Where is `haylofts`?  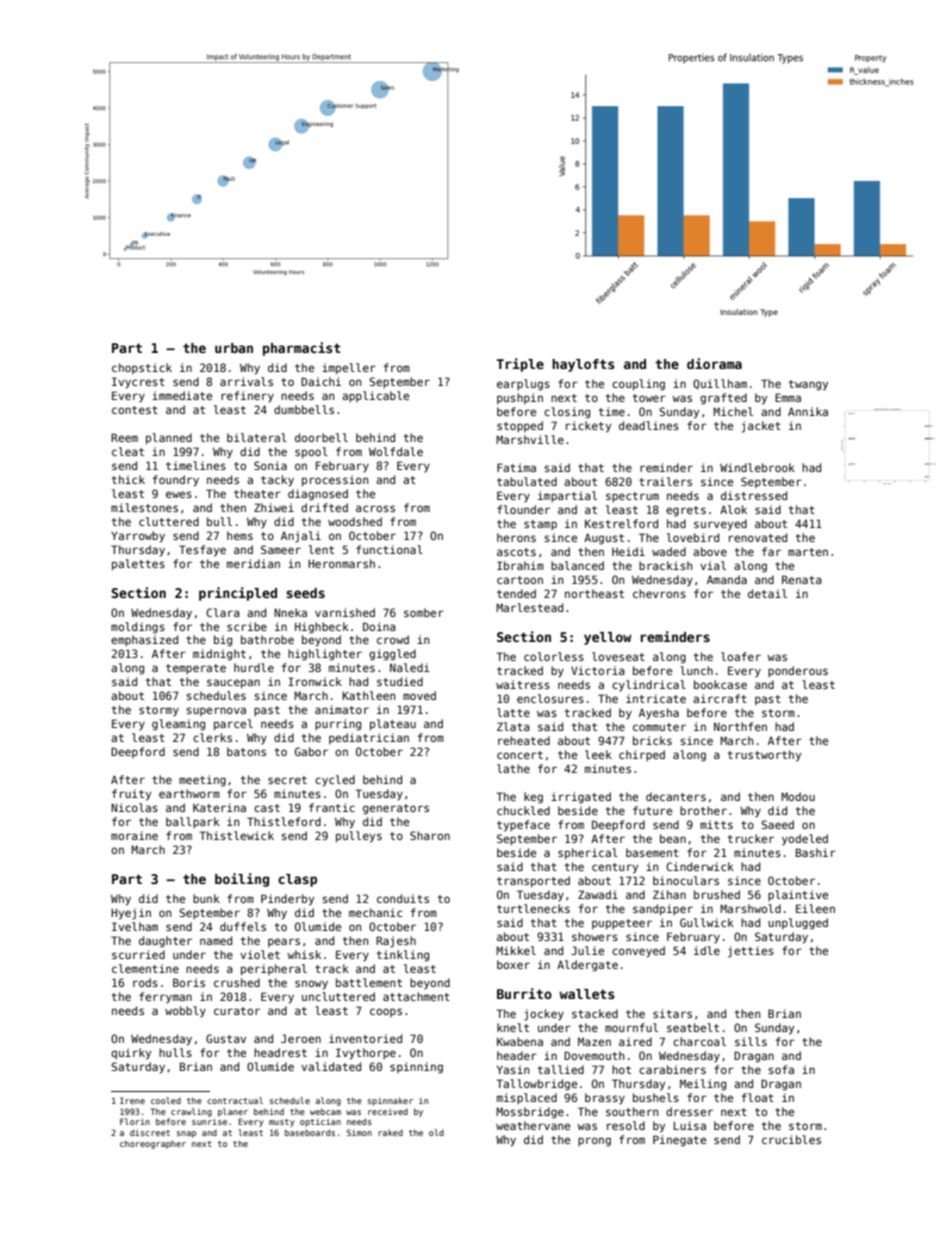
haylofts is located at coordinates (583, 365).
